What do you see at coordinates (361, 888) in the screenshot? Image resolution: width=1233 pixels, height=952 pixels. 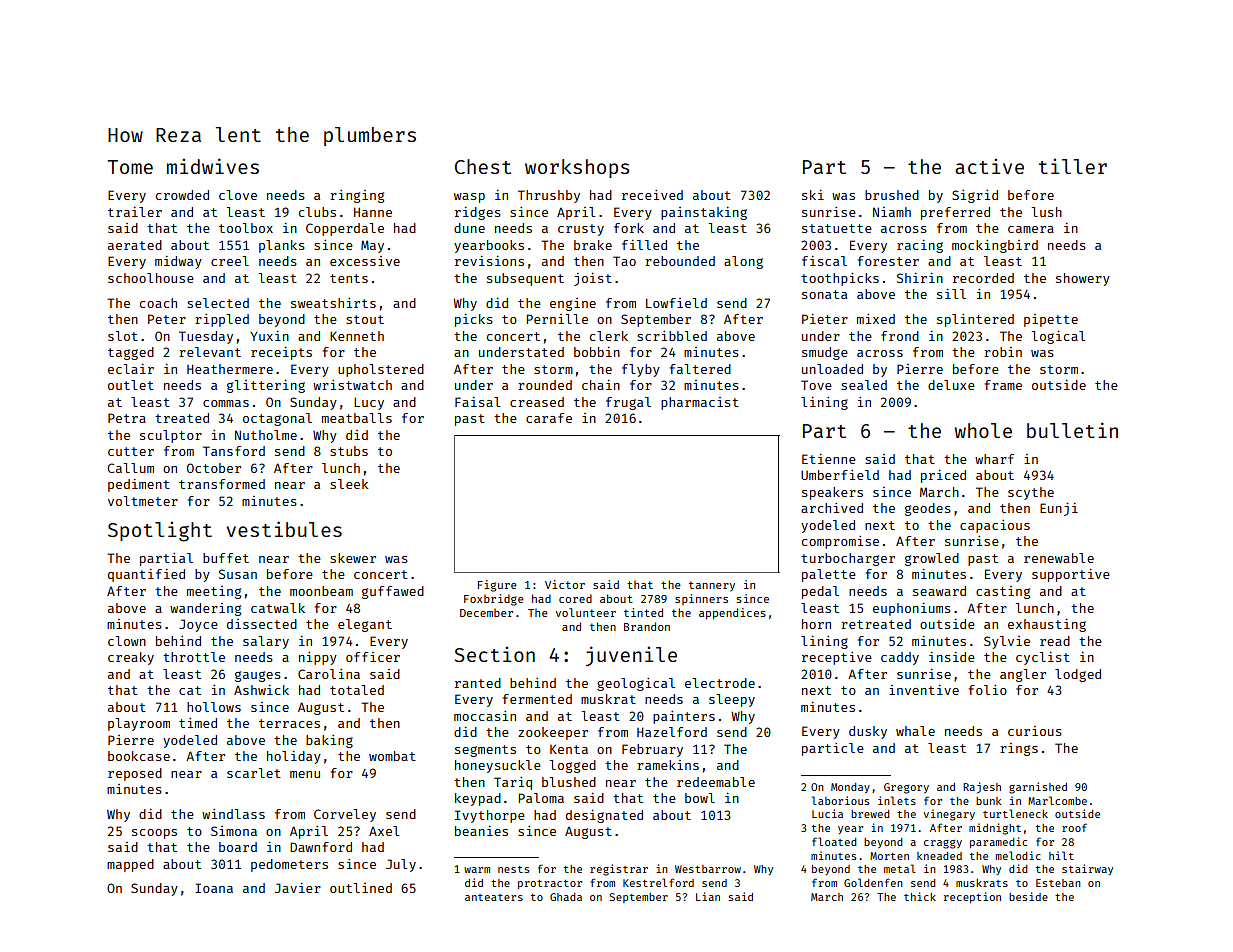 I see `outlined` at bounding box center [361, 888].
